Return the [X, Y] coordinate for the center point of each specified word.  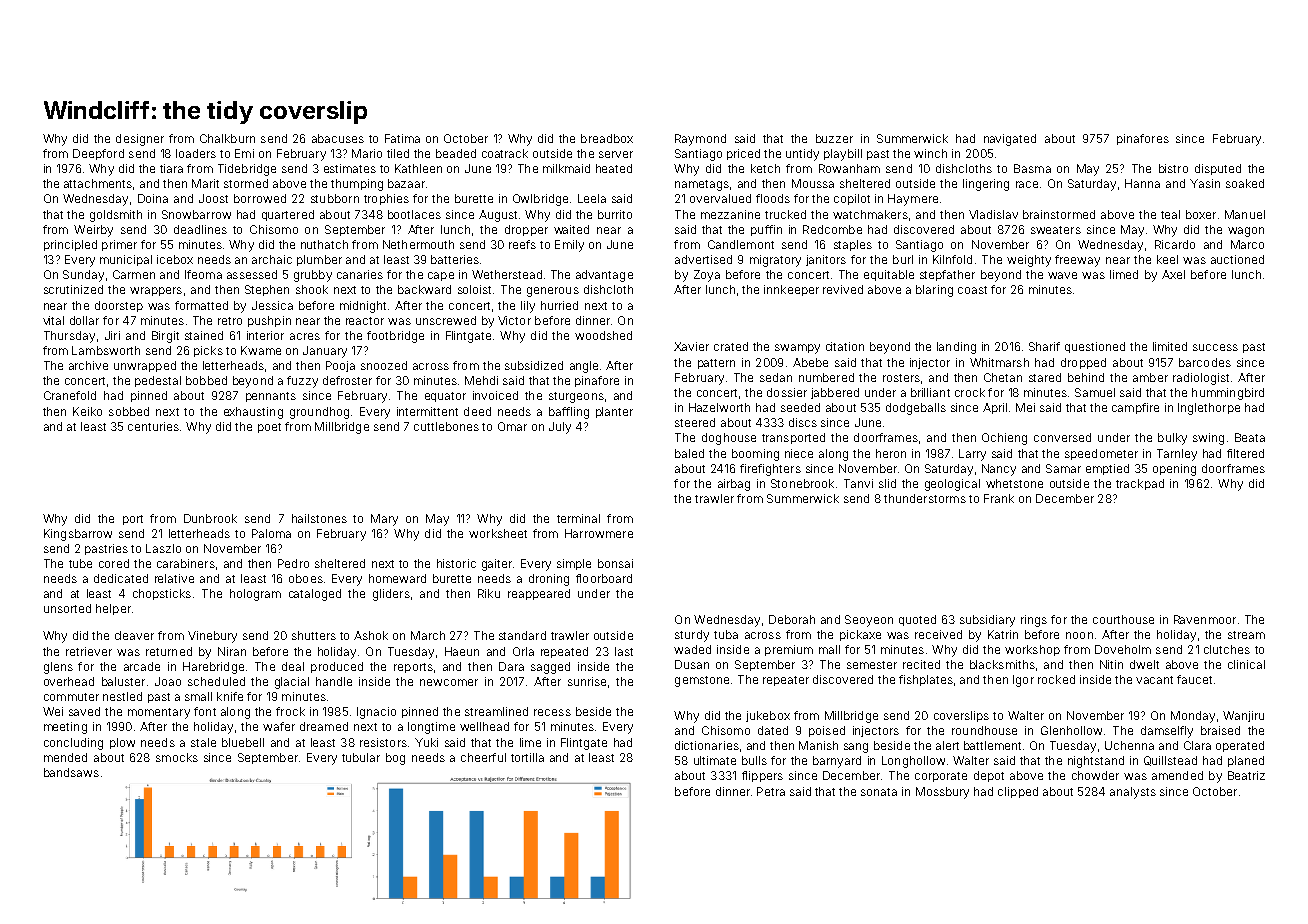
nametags [702, 185]
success [1215, 347]
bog [395, 759]
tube [80, 563]
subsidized [534, 365]
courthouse [1123, 619]
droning [549, 580]
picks [208, 351]
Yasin [1205, 183]
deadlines [200, 229]
